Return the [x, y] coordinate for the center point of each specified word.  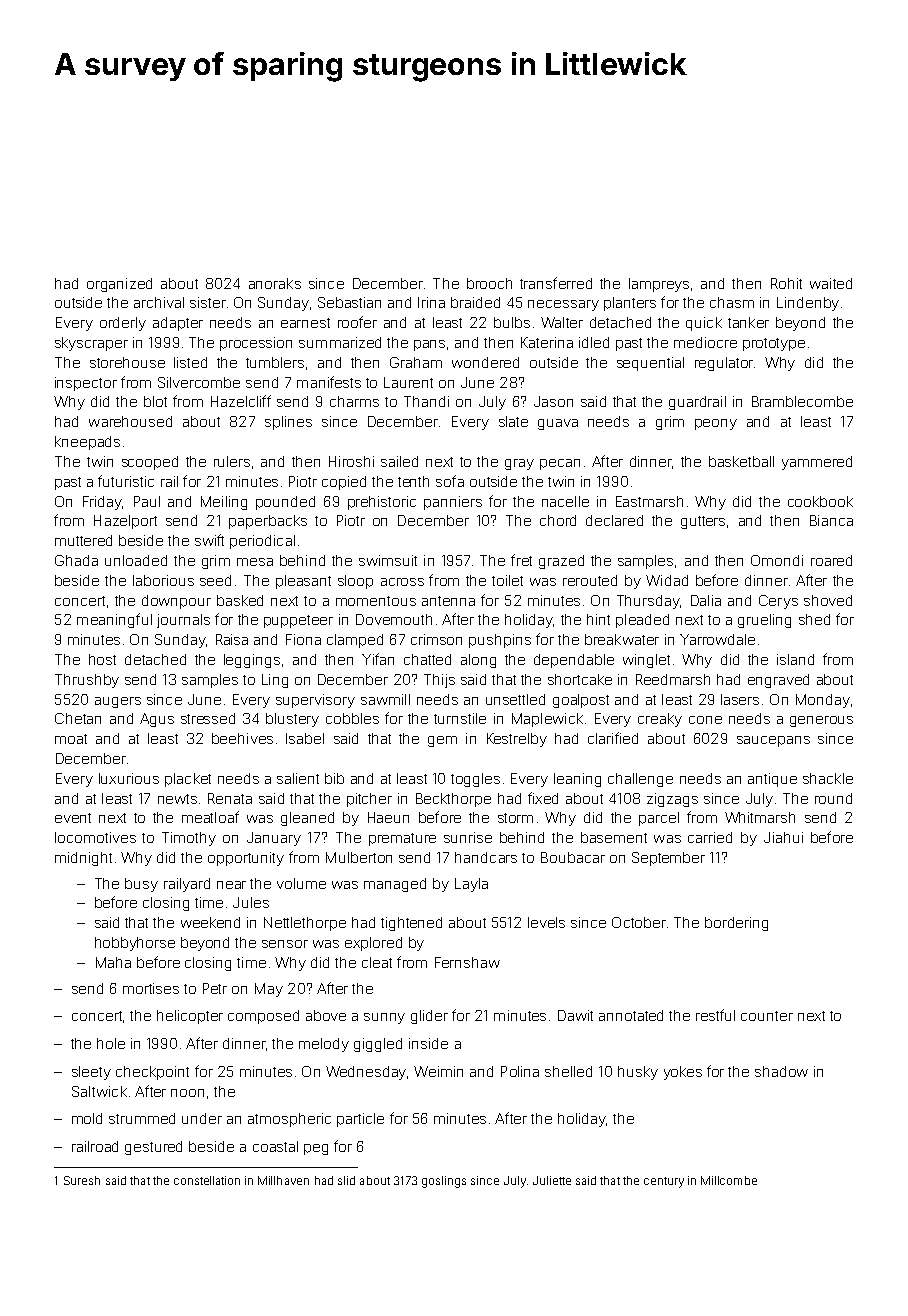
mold [87, 1118]
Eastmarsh [649, 501]
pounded [285, 503]
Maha [113, 962]
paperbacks [268, 522]
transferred [556, 283]
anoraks [275, 283]
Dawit [575, 1015]
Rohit [786, 283]
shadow [781, 1071]
